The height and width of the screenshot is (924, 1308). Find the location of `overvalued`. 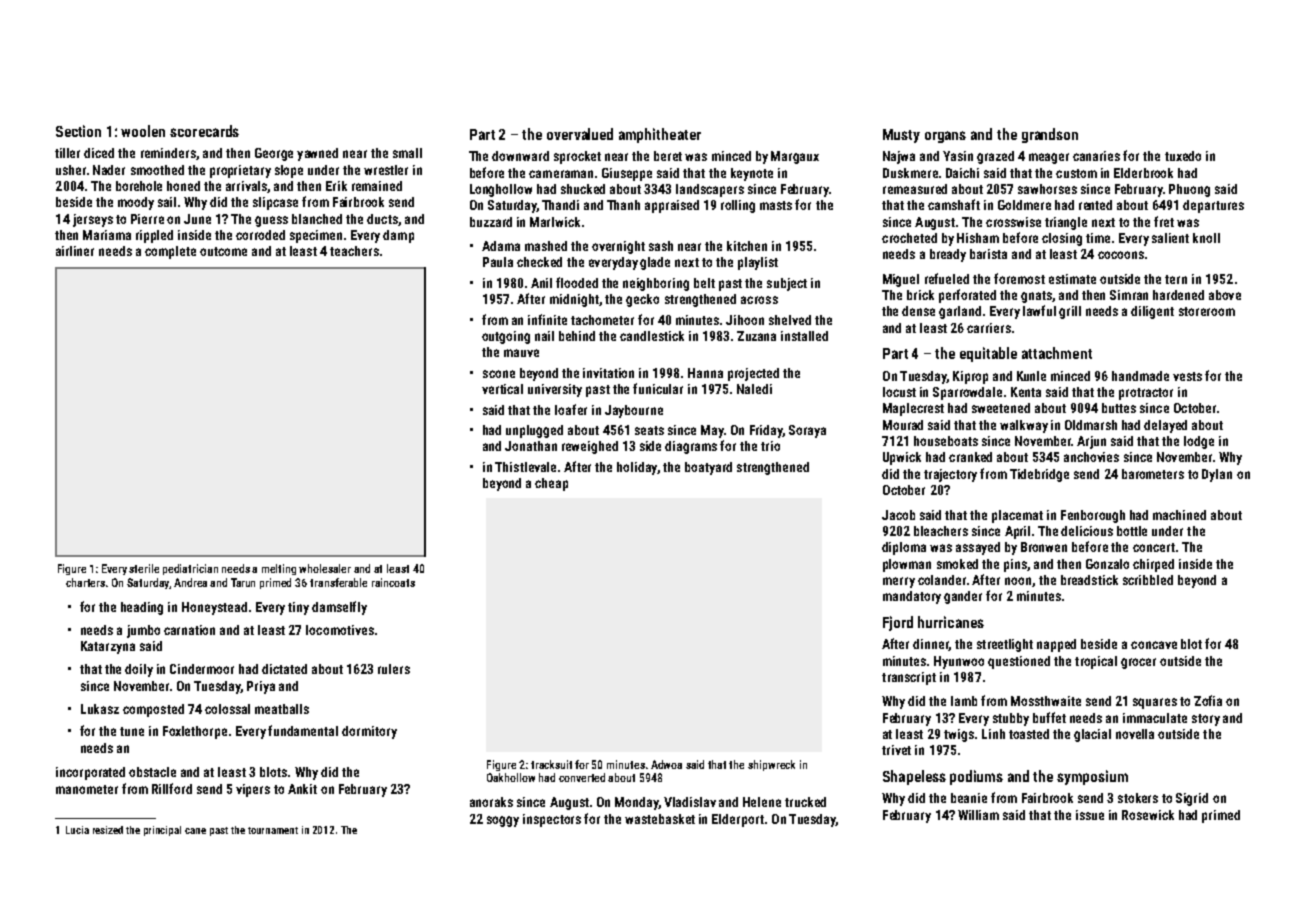

overvalued is located at coordinates (580, 134).
